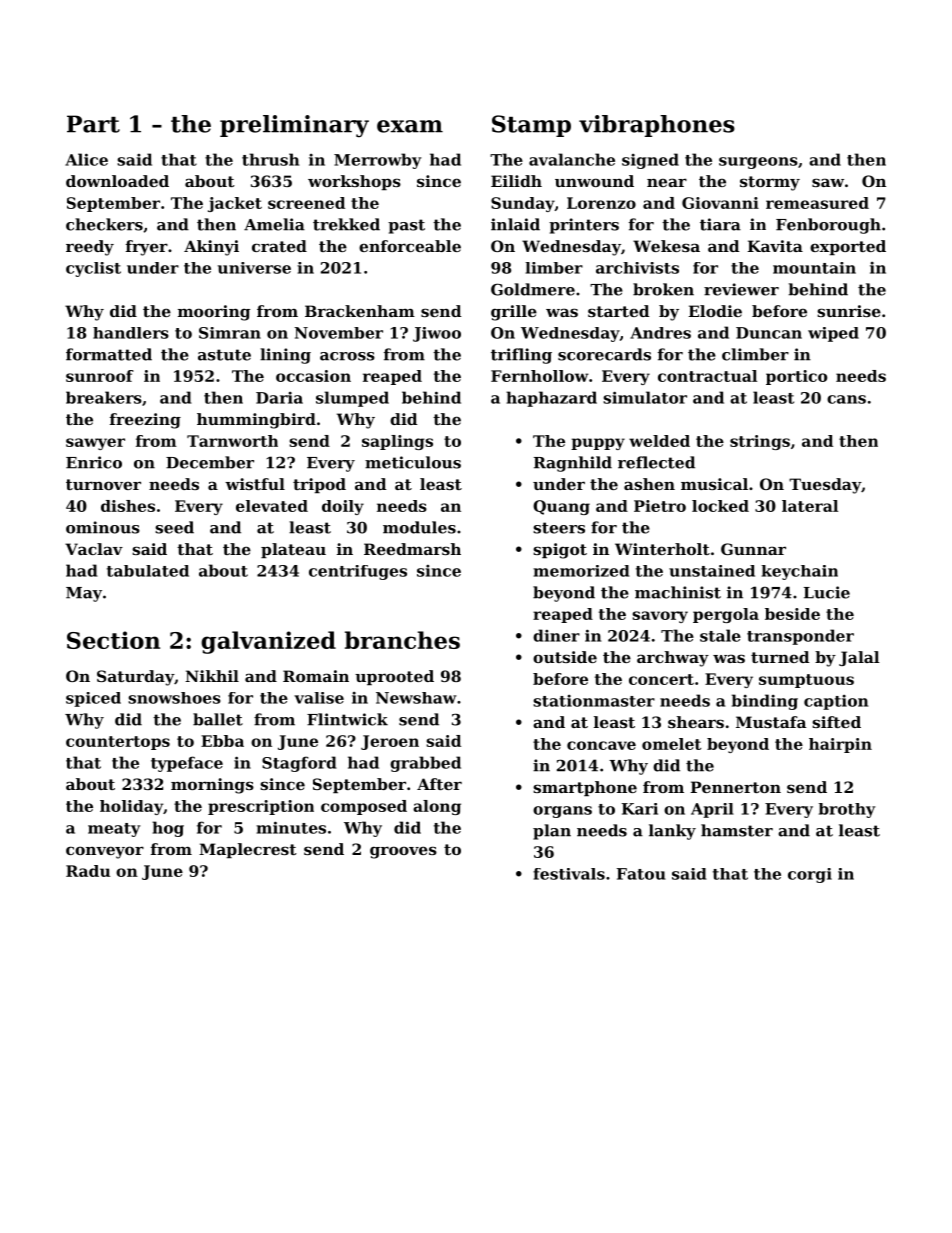 Image resolution: width=952 pixels, height=1233 pixels. I want to click on vibraphones, so click(657, 126).
